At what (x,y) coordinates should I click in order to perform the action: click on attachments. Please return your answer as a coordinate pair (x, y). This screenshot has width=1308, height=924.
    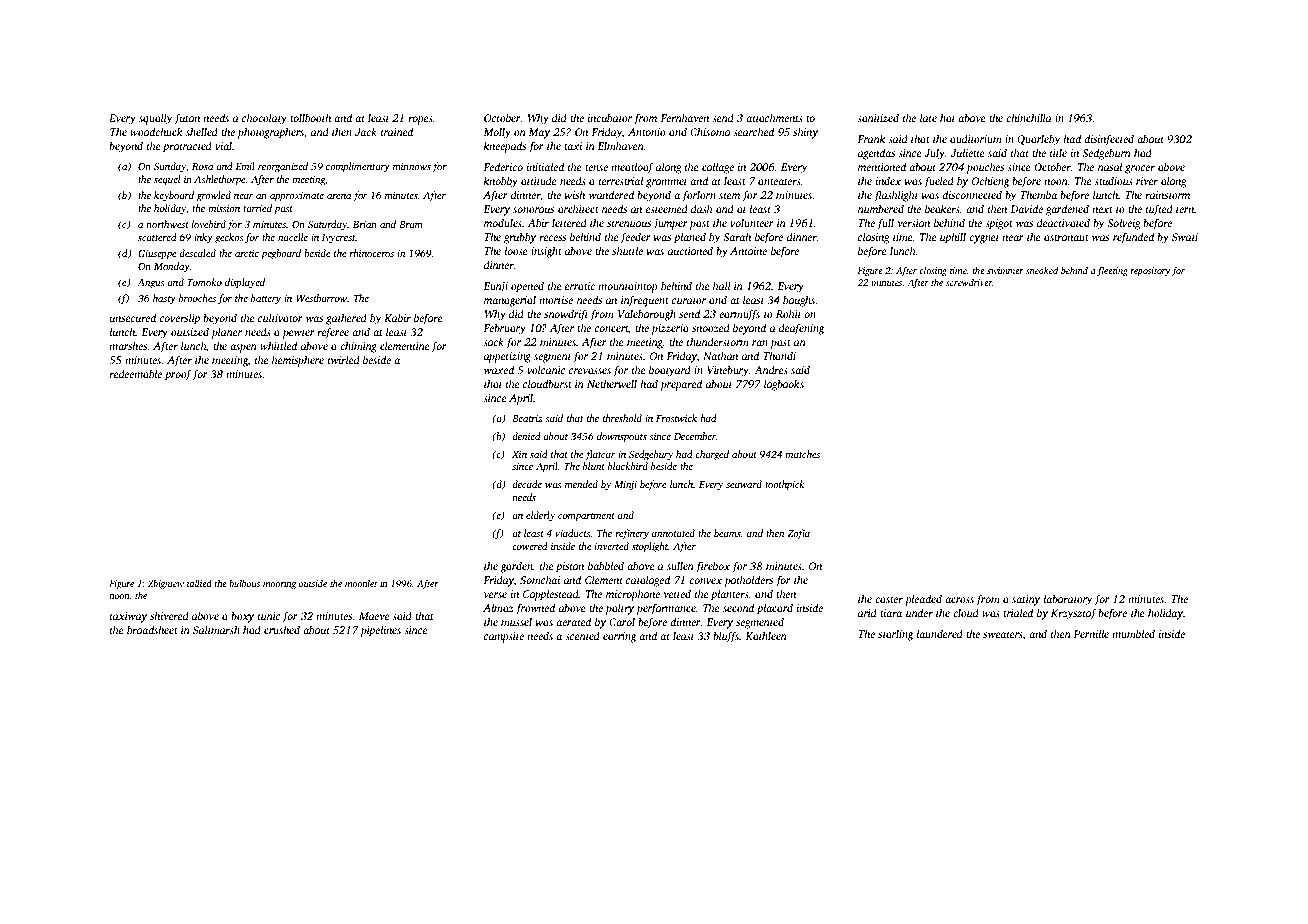
    Looking at the image, I should click on (774, 117).
